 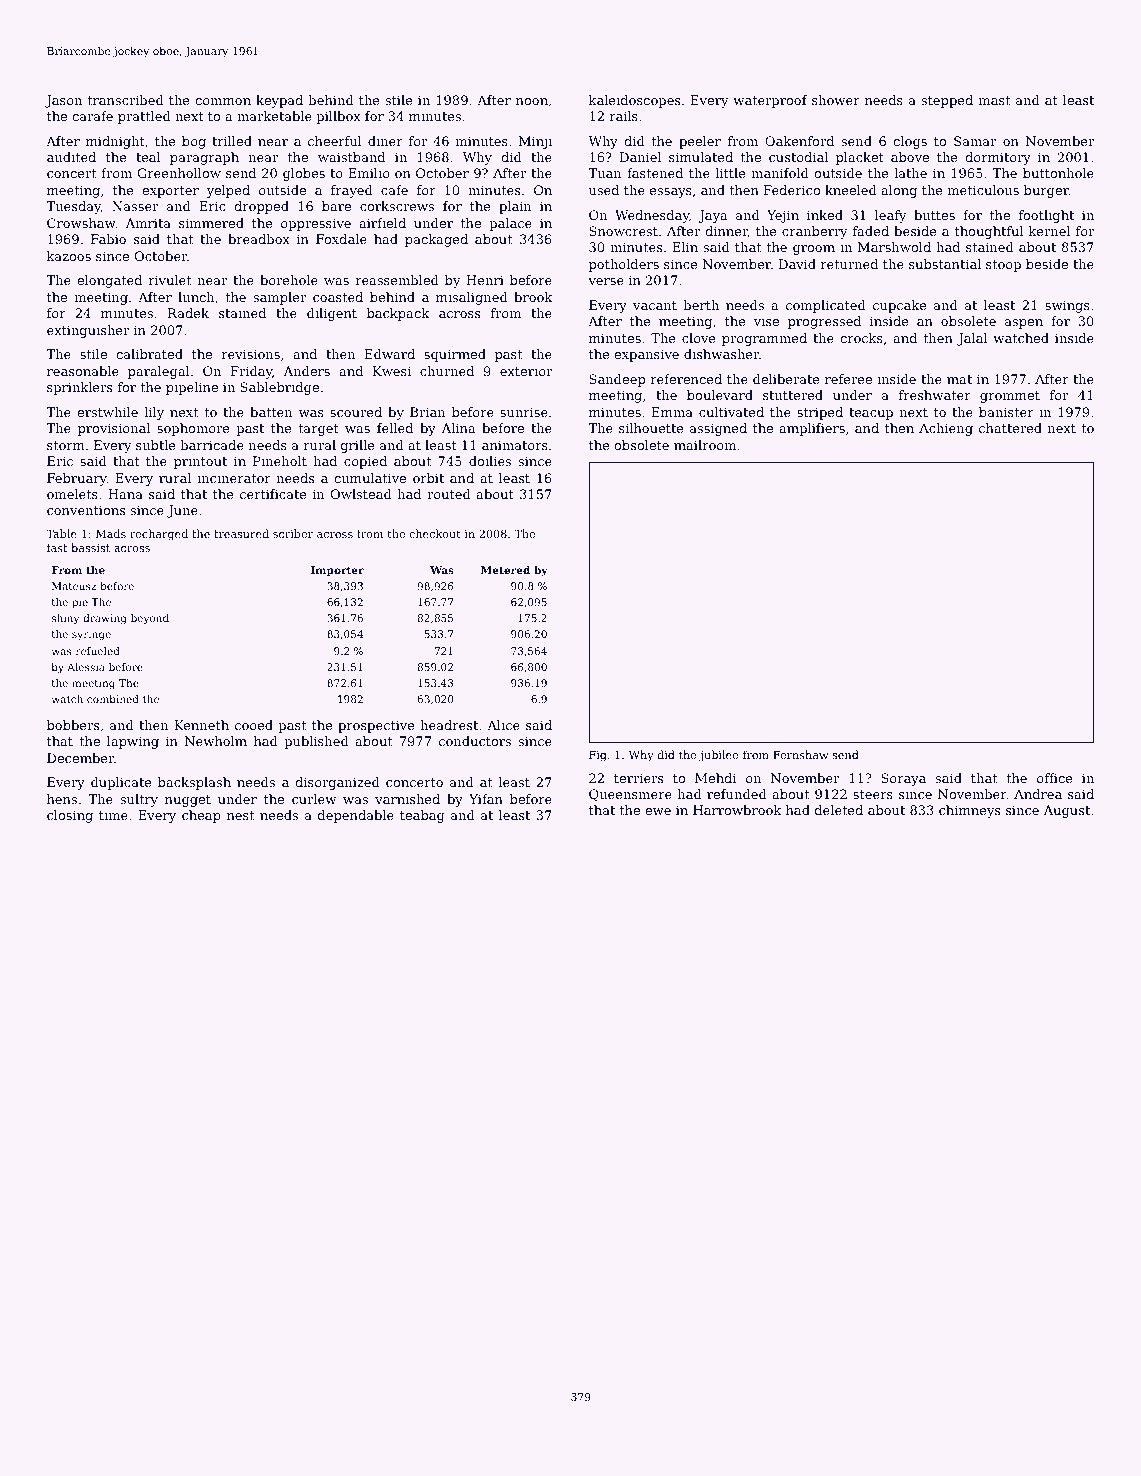 What do you see at coordinates (212, 445) in the screenshot?
I see `barricade` at bounding box center [212, 445].
